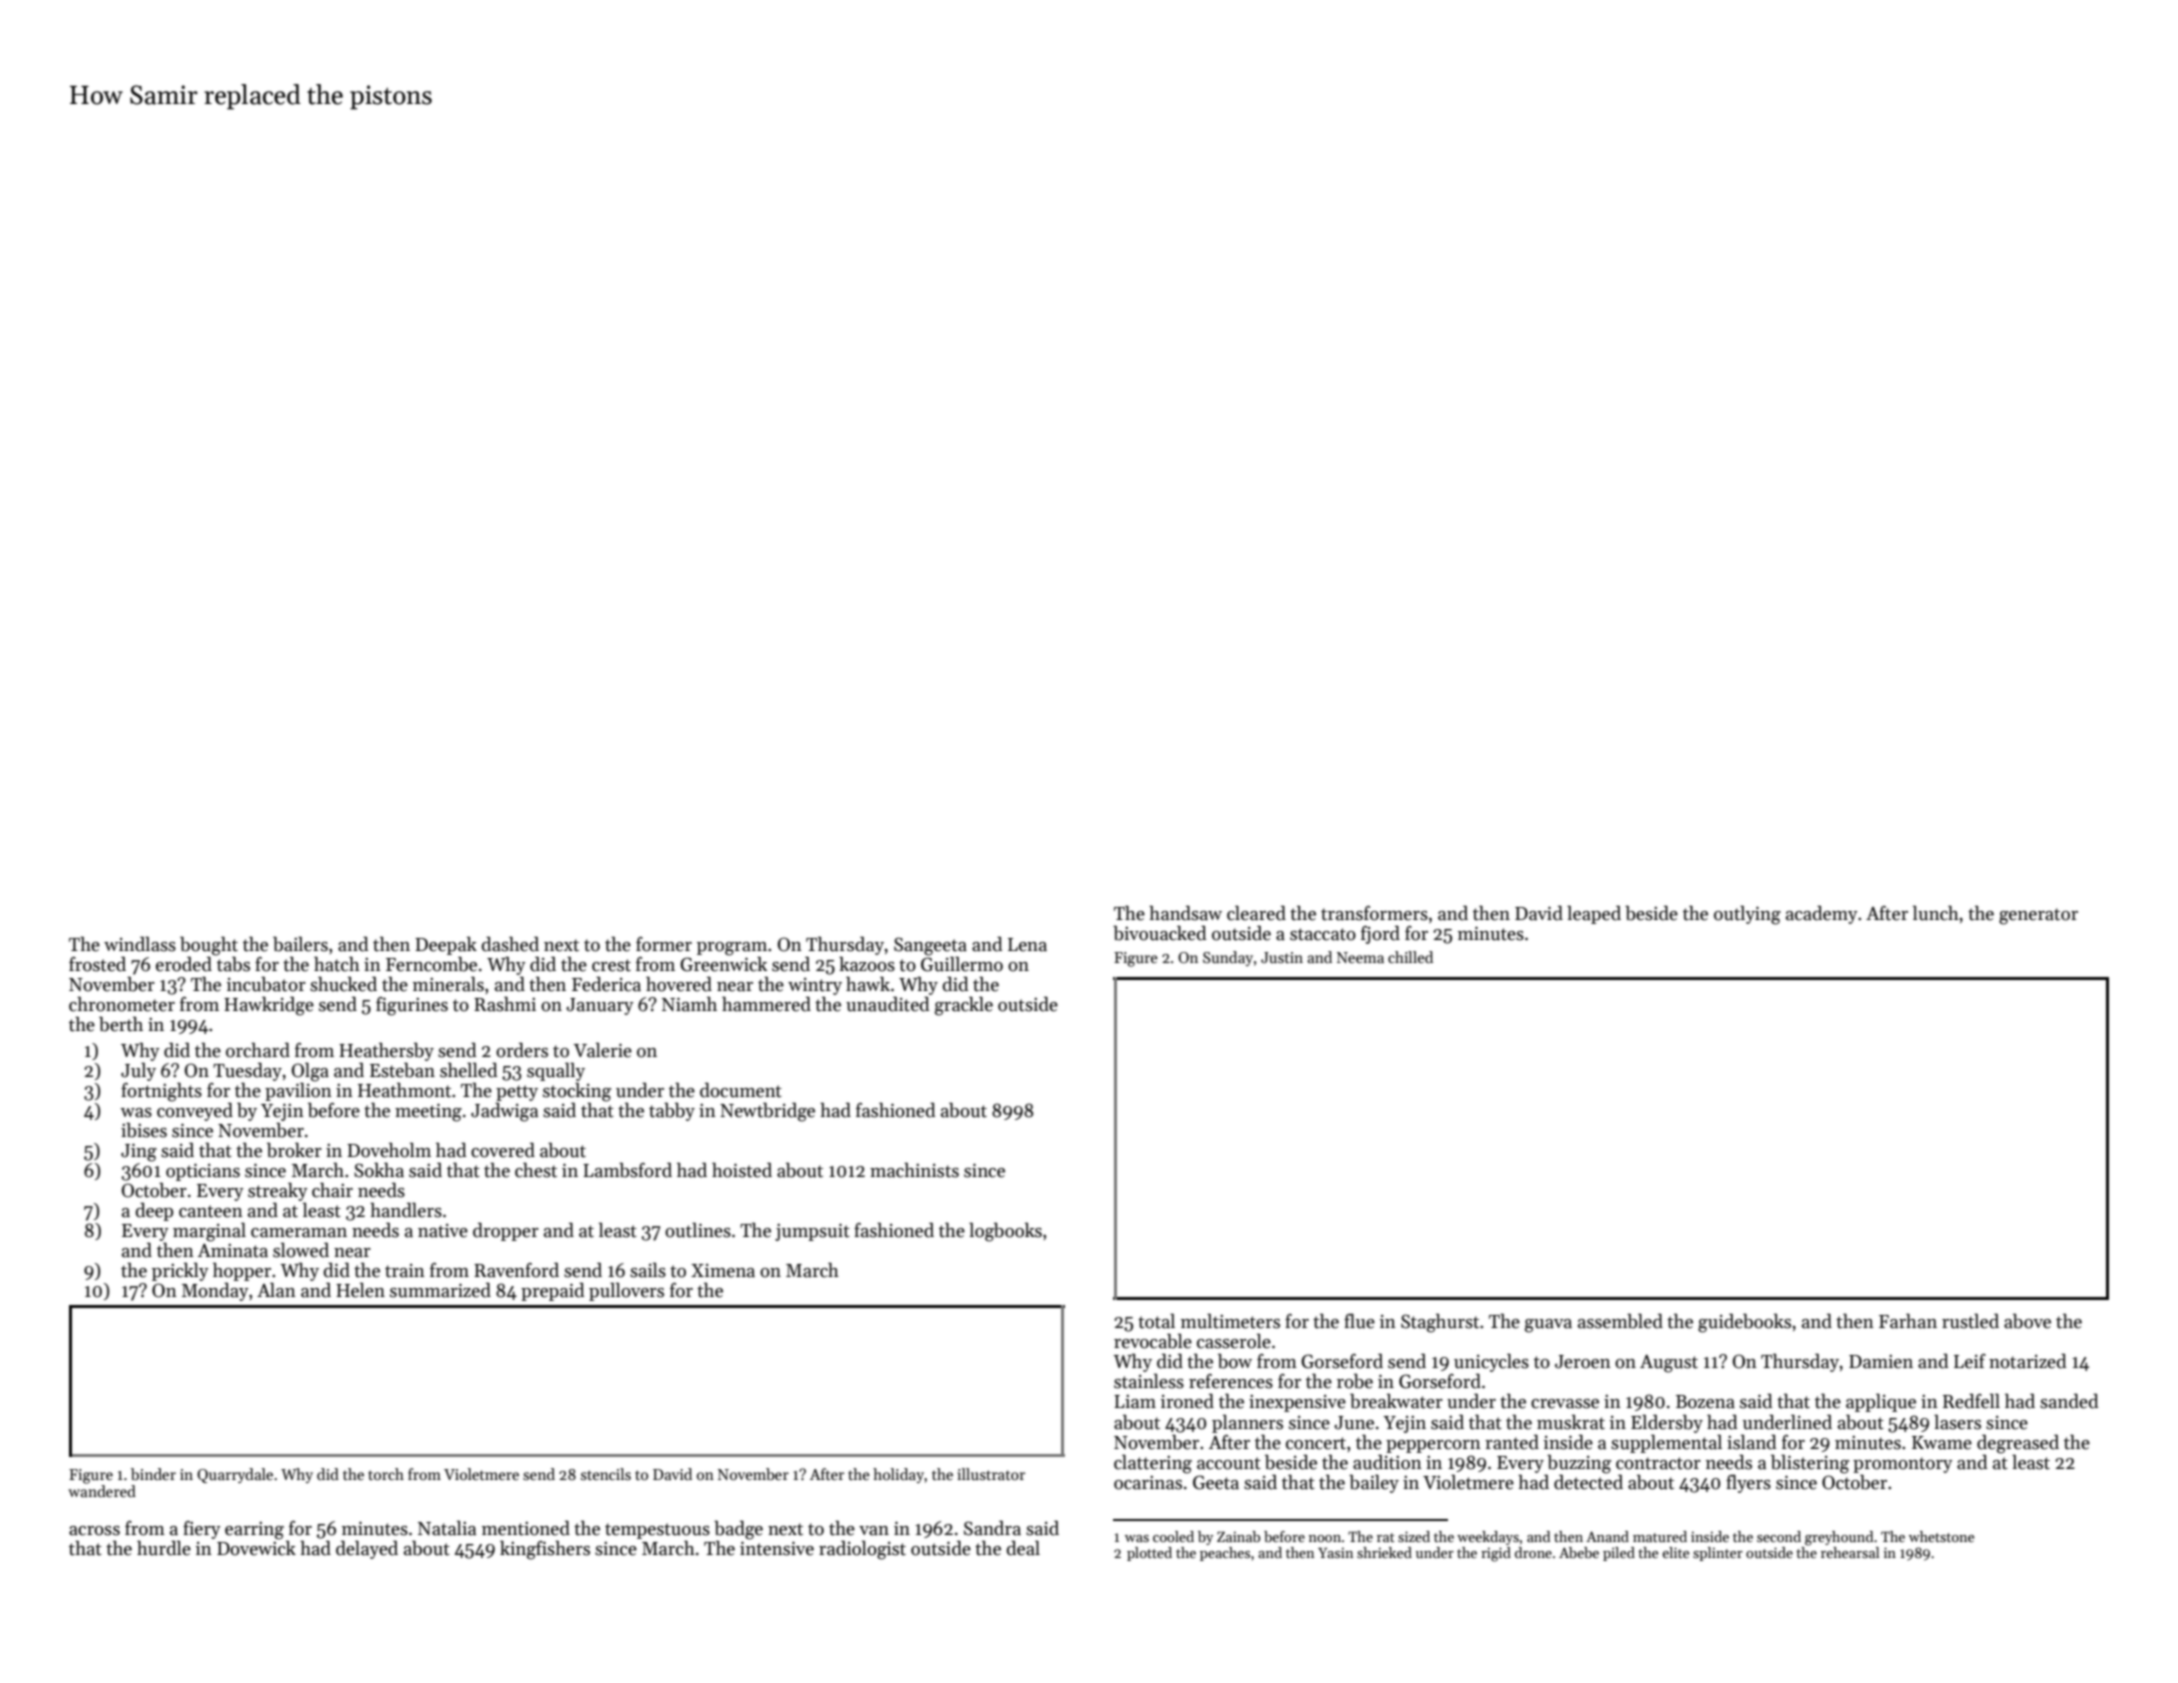 Image resolution: width=2178 pixels, height=1683 pixels. What do you see at coordinates (510, 944) in the screenshot?
I see `dashed` at bounding box center [510, 944].
